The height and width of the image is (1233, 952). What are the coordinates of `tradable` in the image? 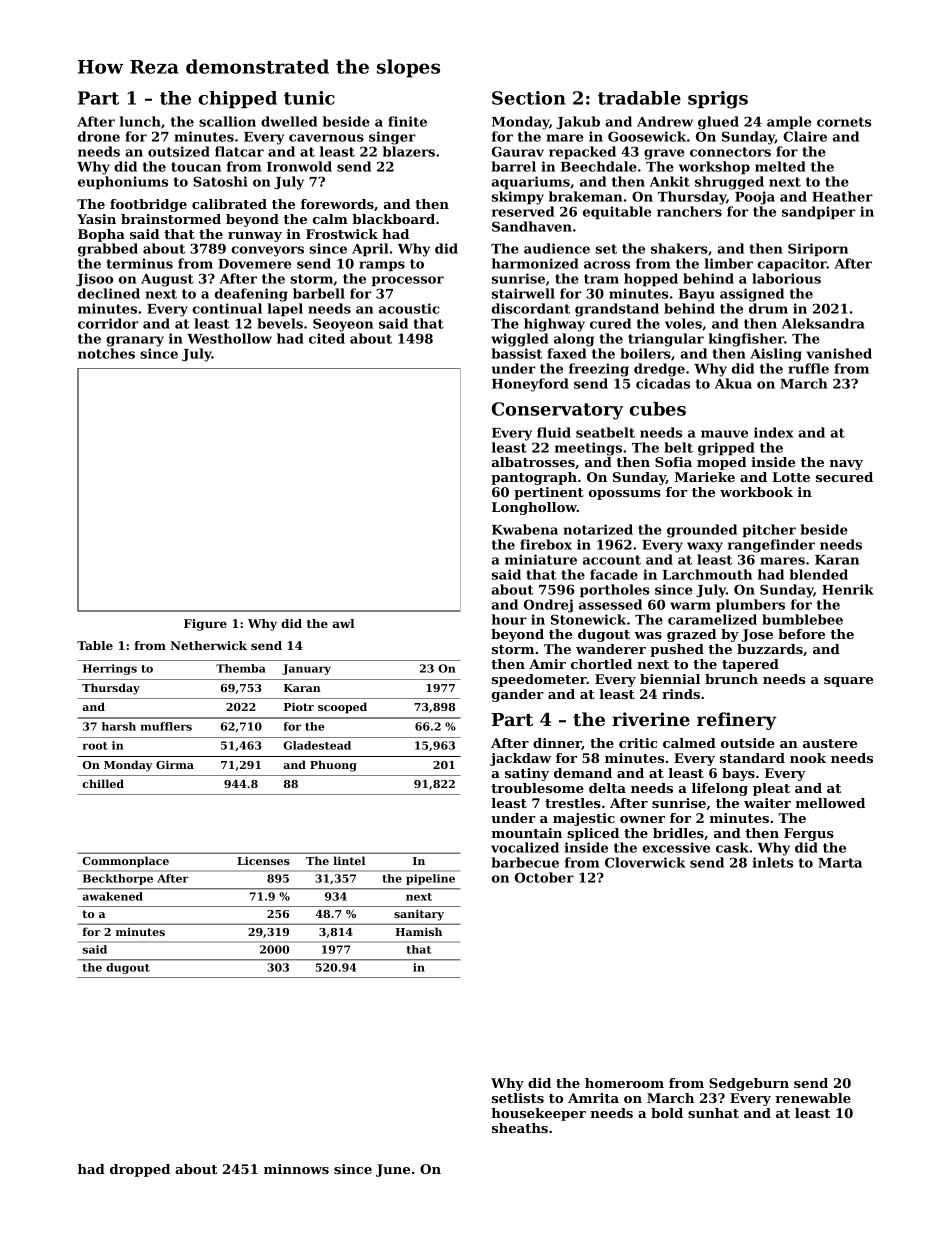 It's located at (639, 98).
